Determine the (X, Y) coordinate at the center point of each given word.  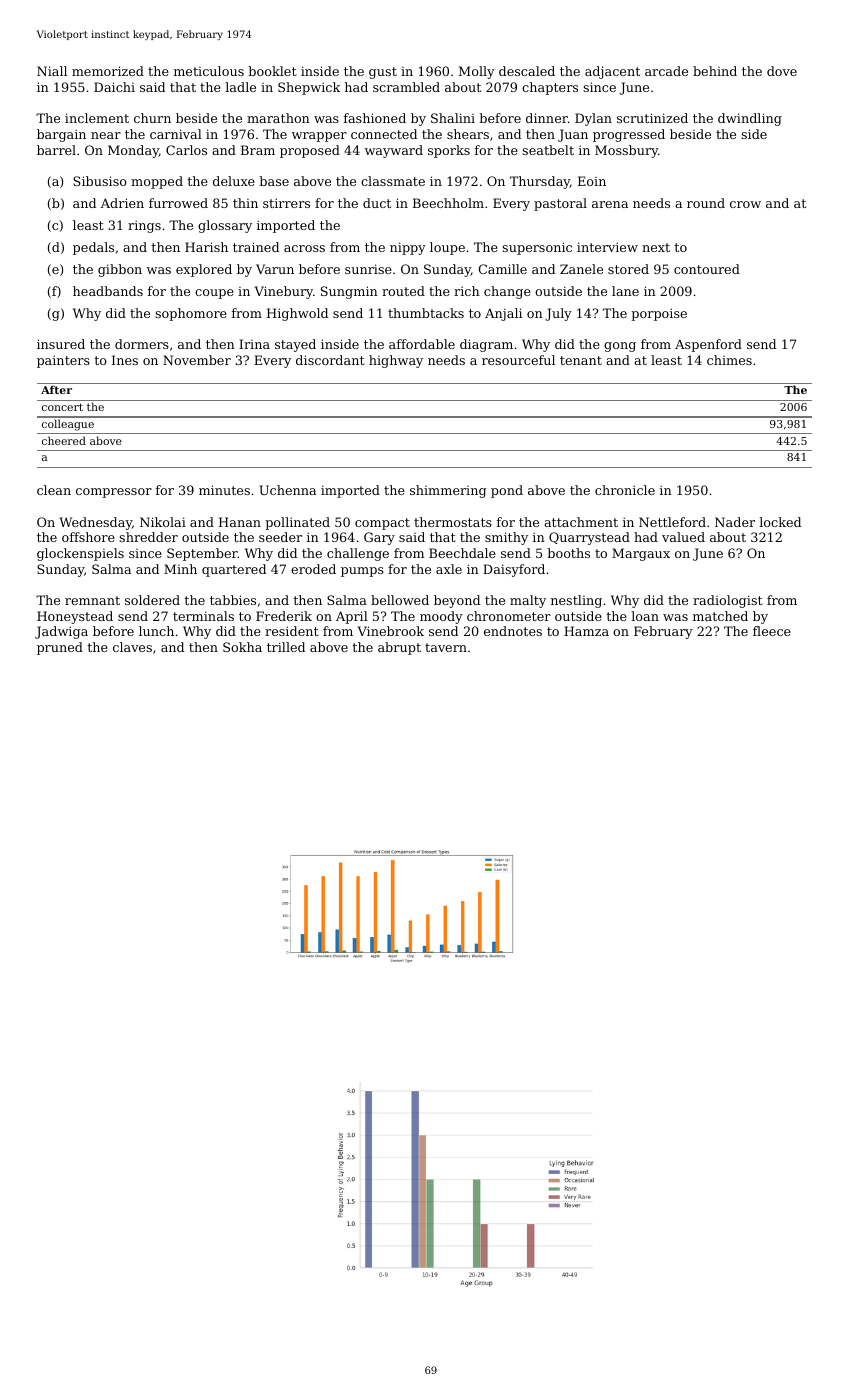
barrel (56, 150)
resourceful (518, 360)
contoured (707, 269)
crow (745, 204)
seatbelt (548, 150)
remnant (92, 600)
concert (62, 407)
